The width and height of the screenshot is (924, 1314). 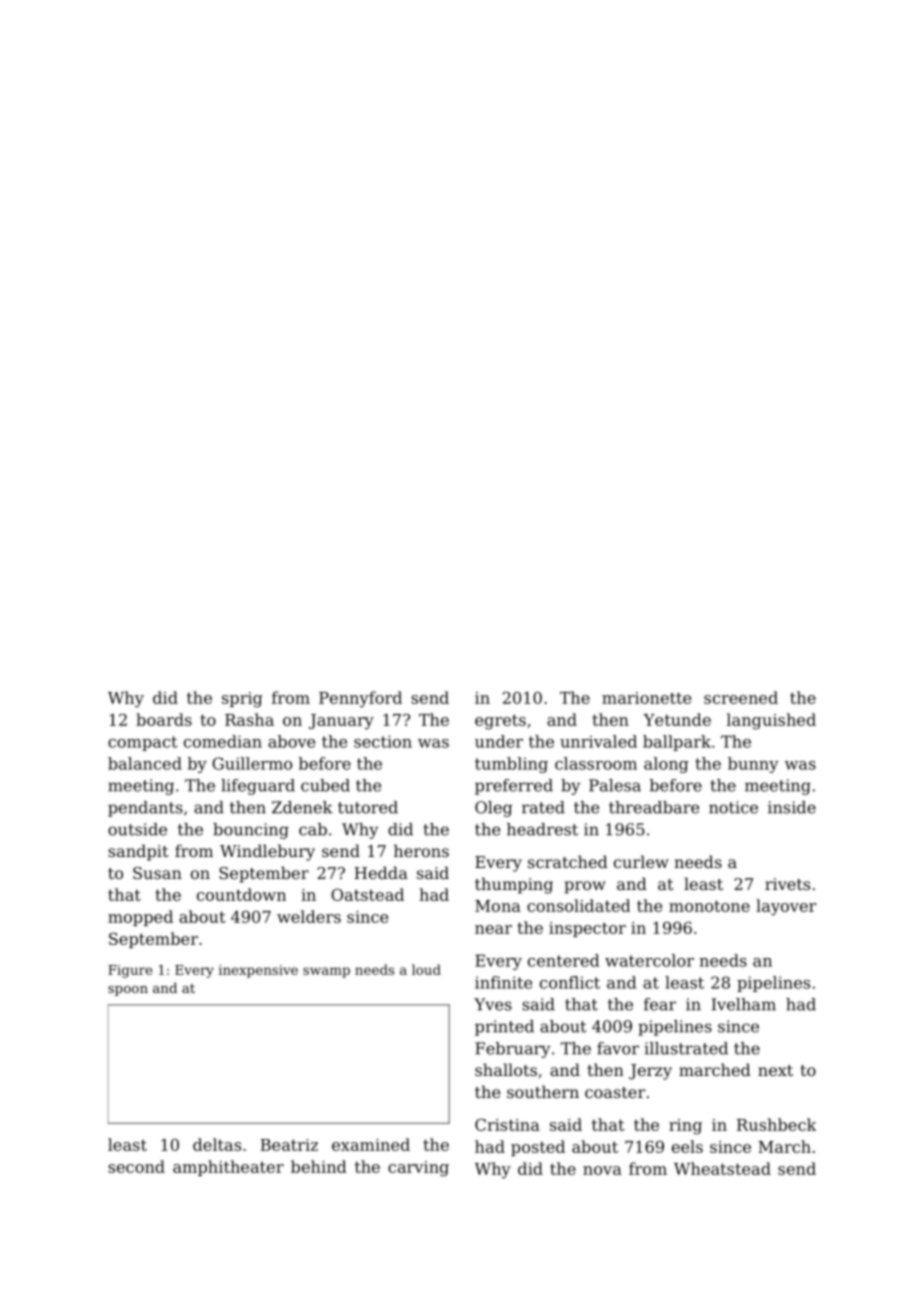 I want to click on sprig, so click(x=242, y=700).
